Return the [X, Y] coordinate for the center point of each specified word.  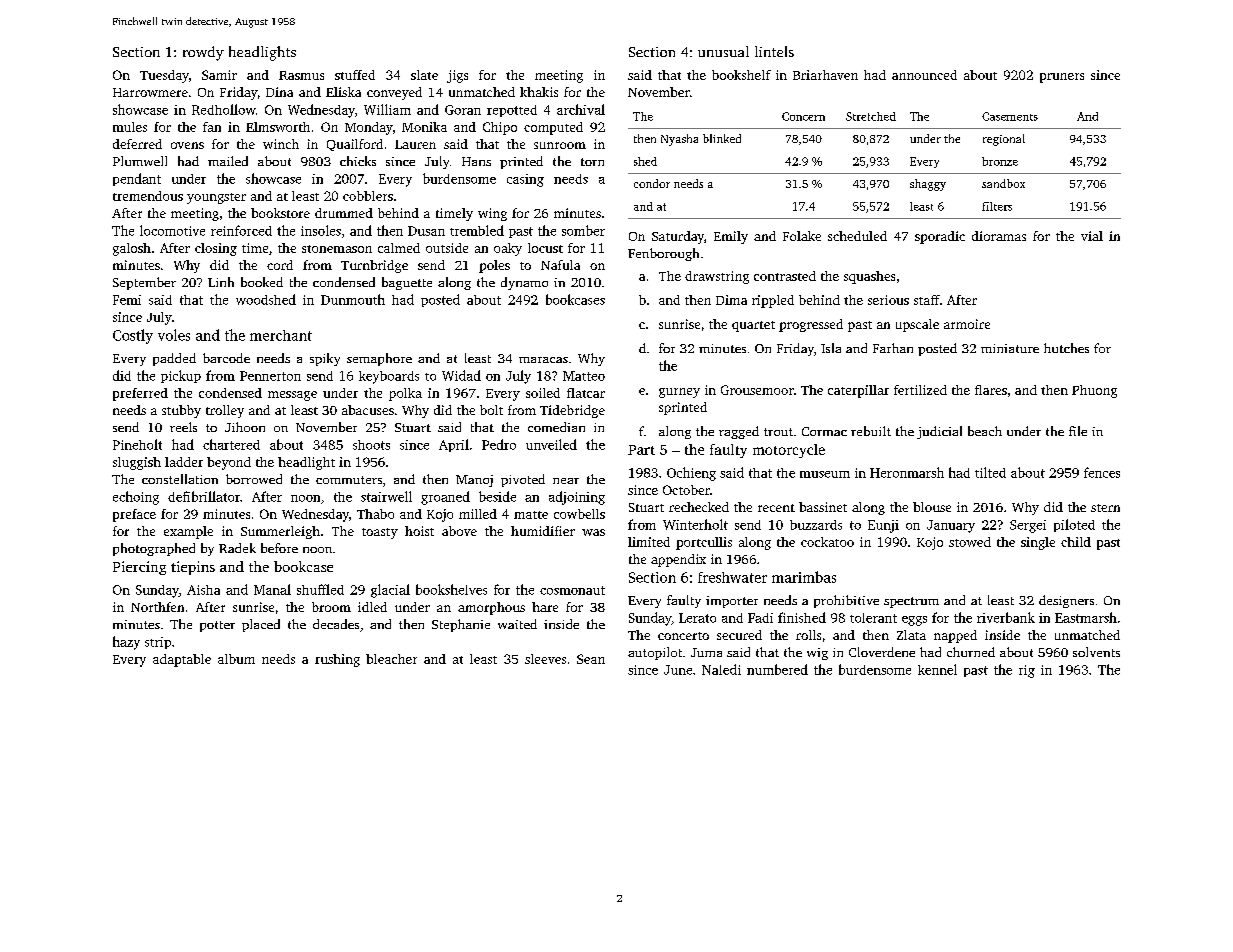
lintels [774, 51]
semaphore [379, 359]
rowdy [203, 53]
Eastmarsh [1086, 617]
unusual [723, 51]
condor [652, 183]
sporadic [940, 237]
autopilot [655, 653]
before [279, 548]
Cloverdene [882, 652]
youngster [216, 198]
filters [997, 206]
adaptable [182, 660]
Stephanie [461, 625]
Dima [731, 300]
